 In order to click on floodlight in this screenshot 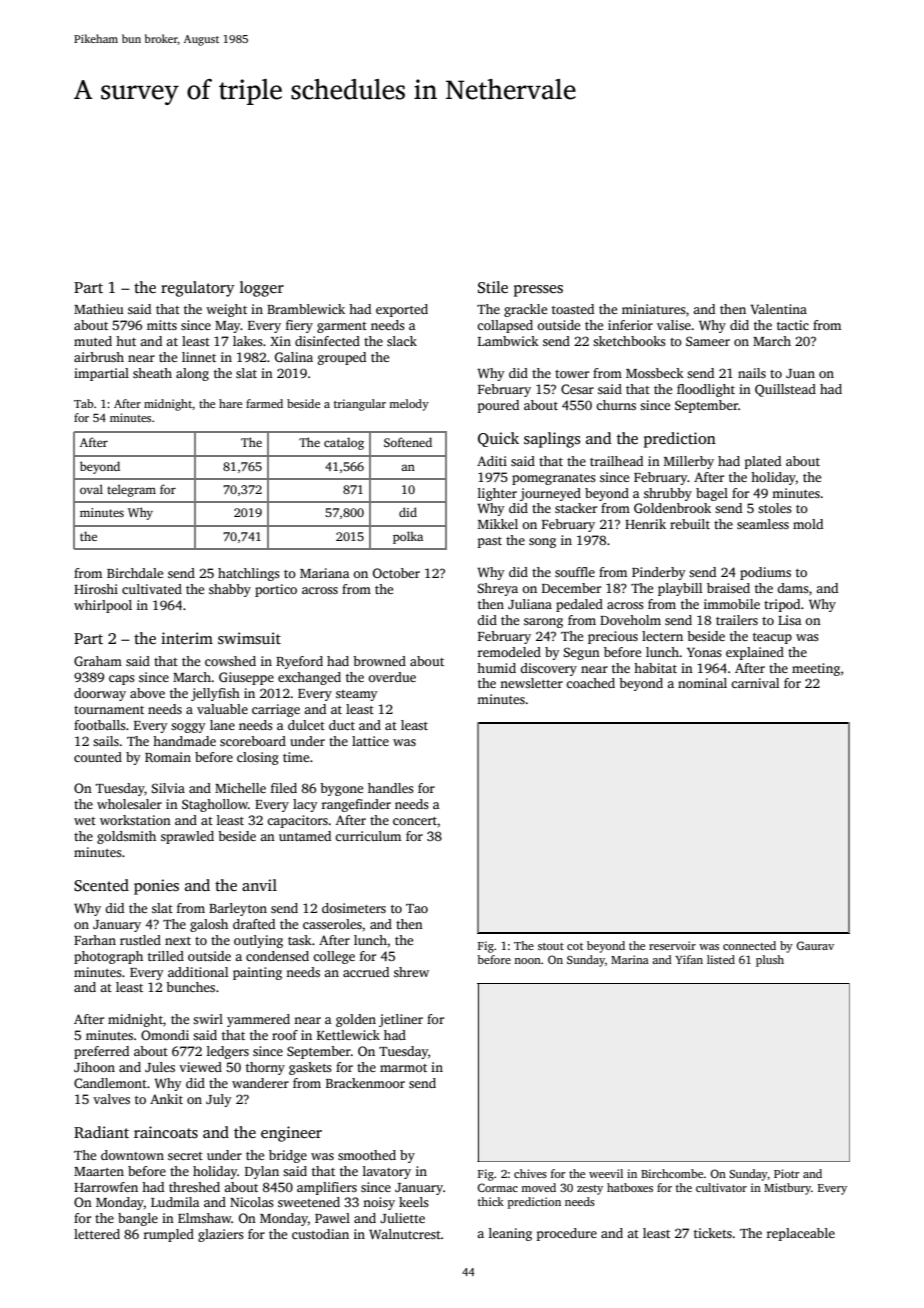, I will do `click(706, 390)`.
